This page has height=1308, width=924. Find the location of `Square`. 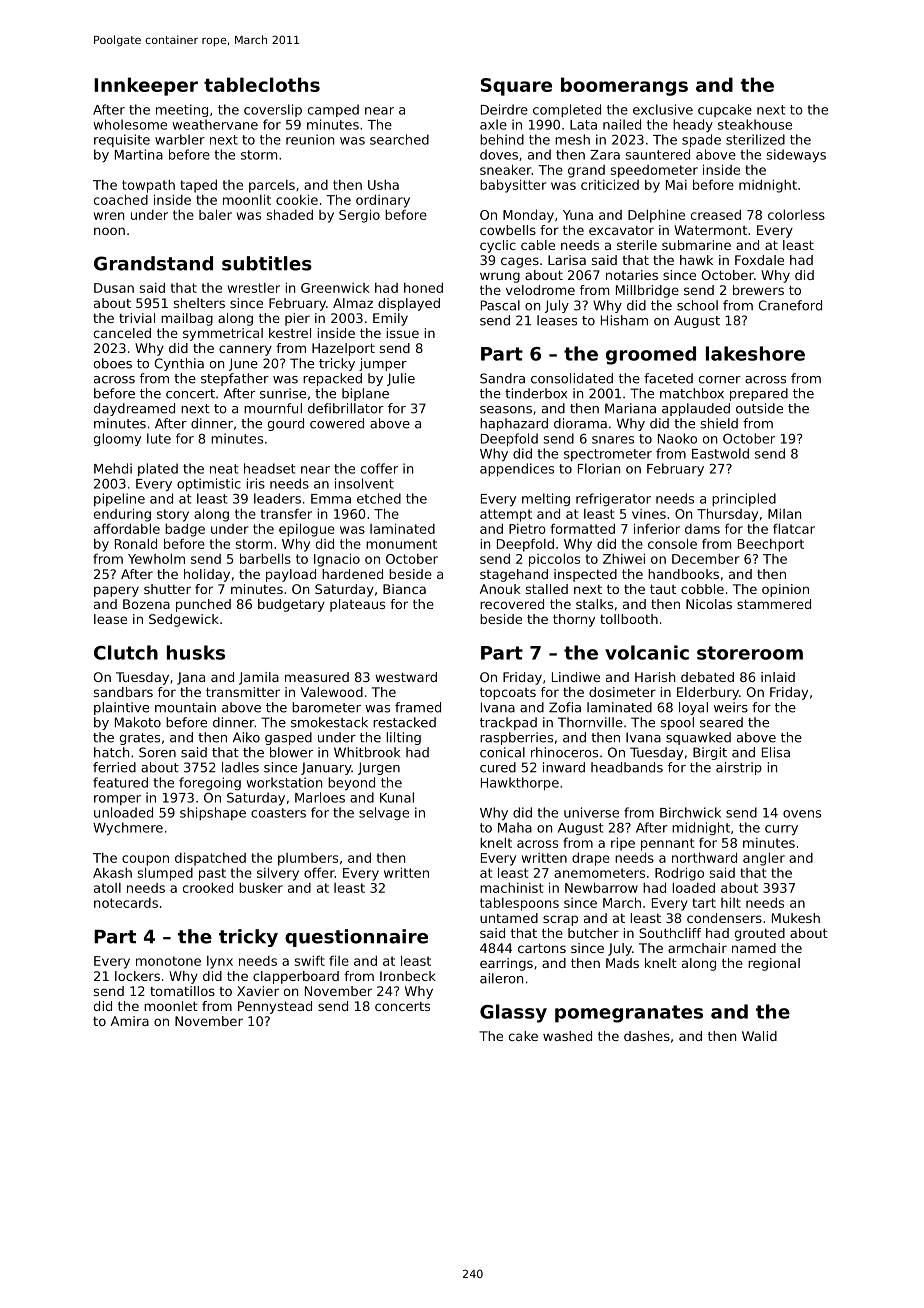

Square is located at coordinates (516, 87).
